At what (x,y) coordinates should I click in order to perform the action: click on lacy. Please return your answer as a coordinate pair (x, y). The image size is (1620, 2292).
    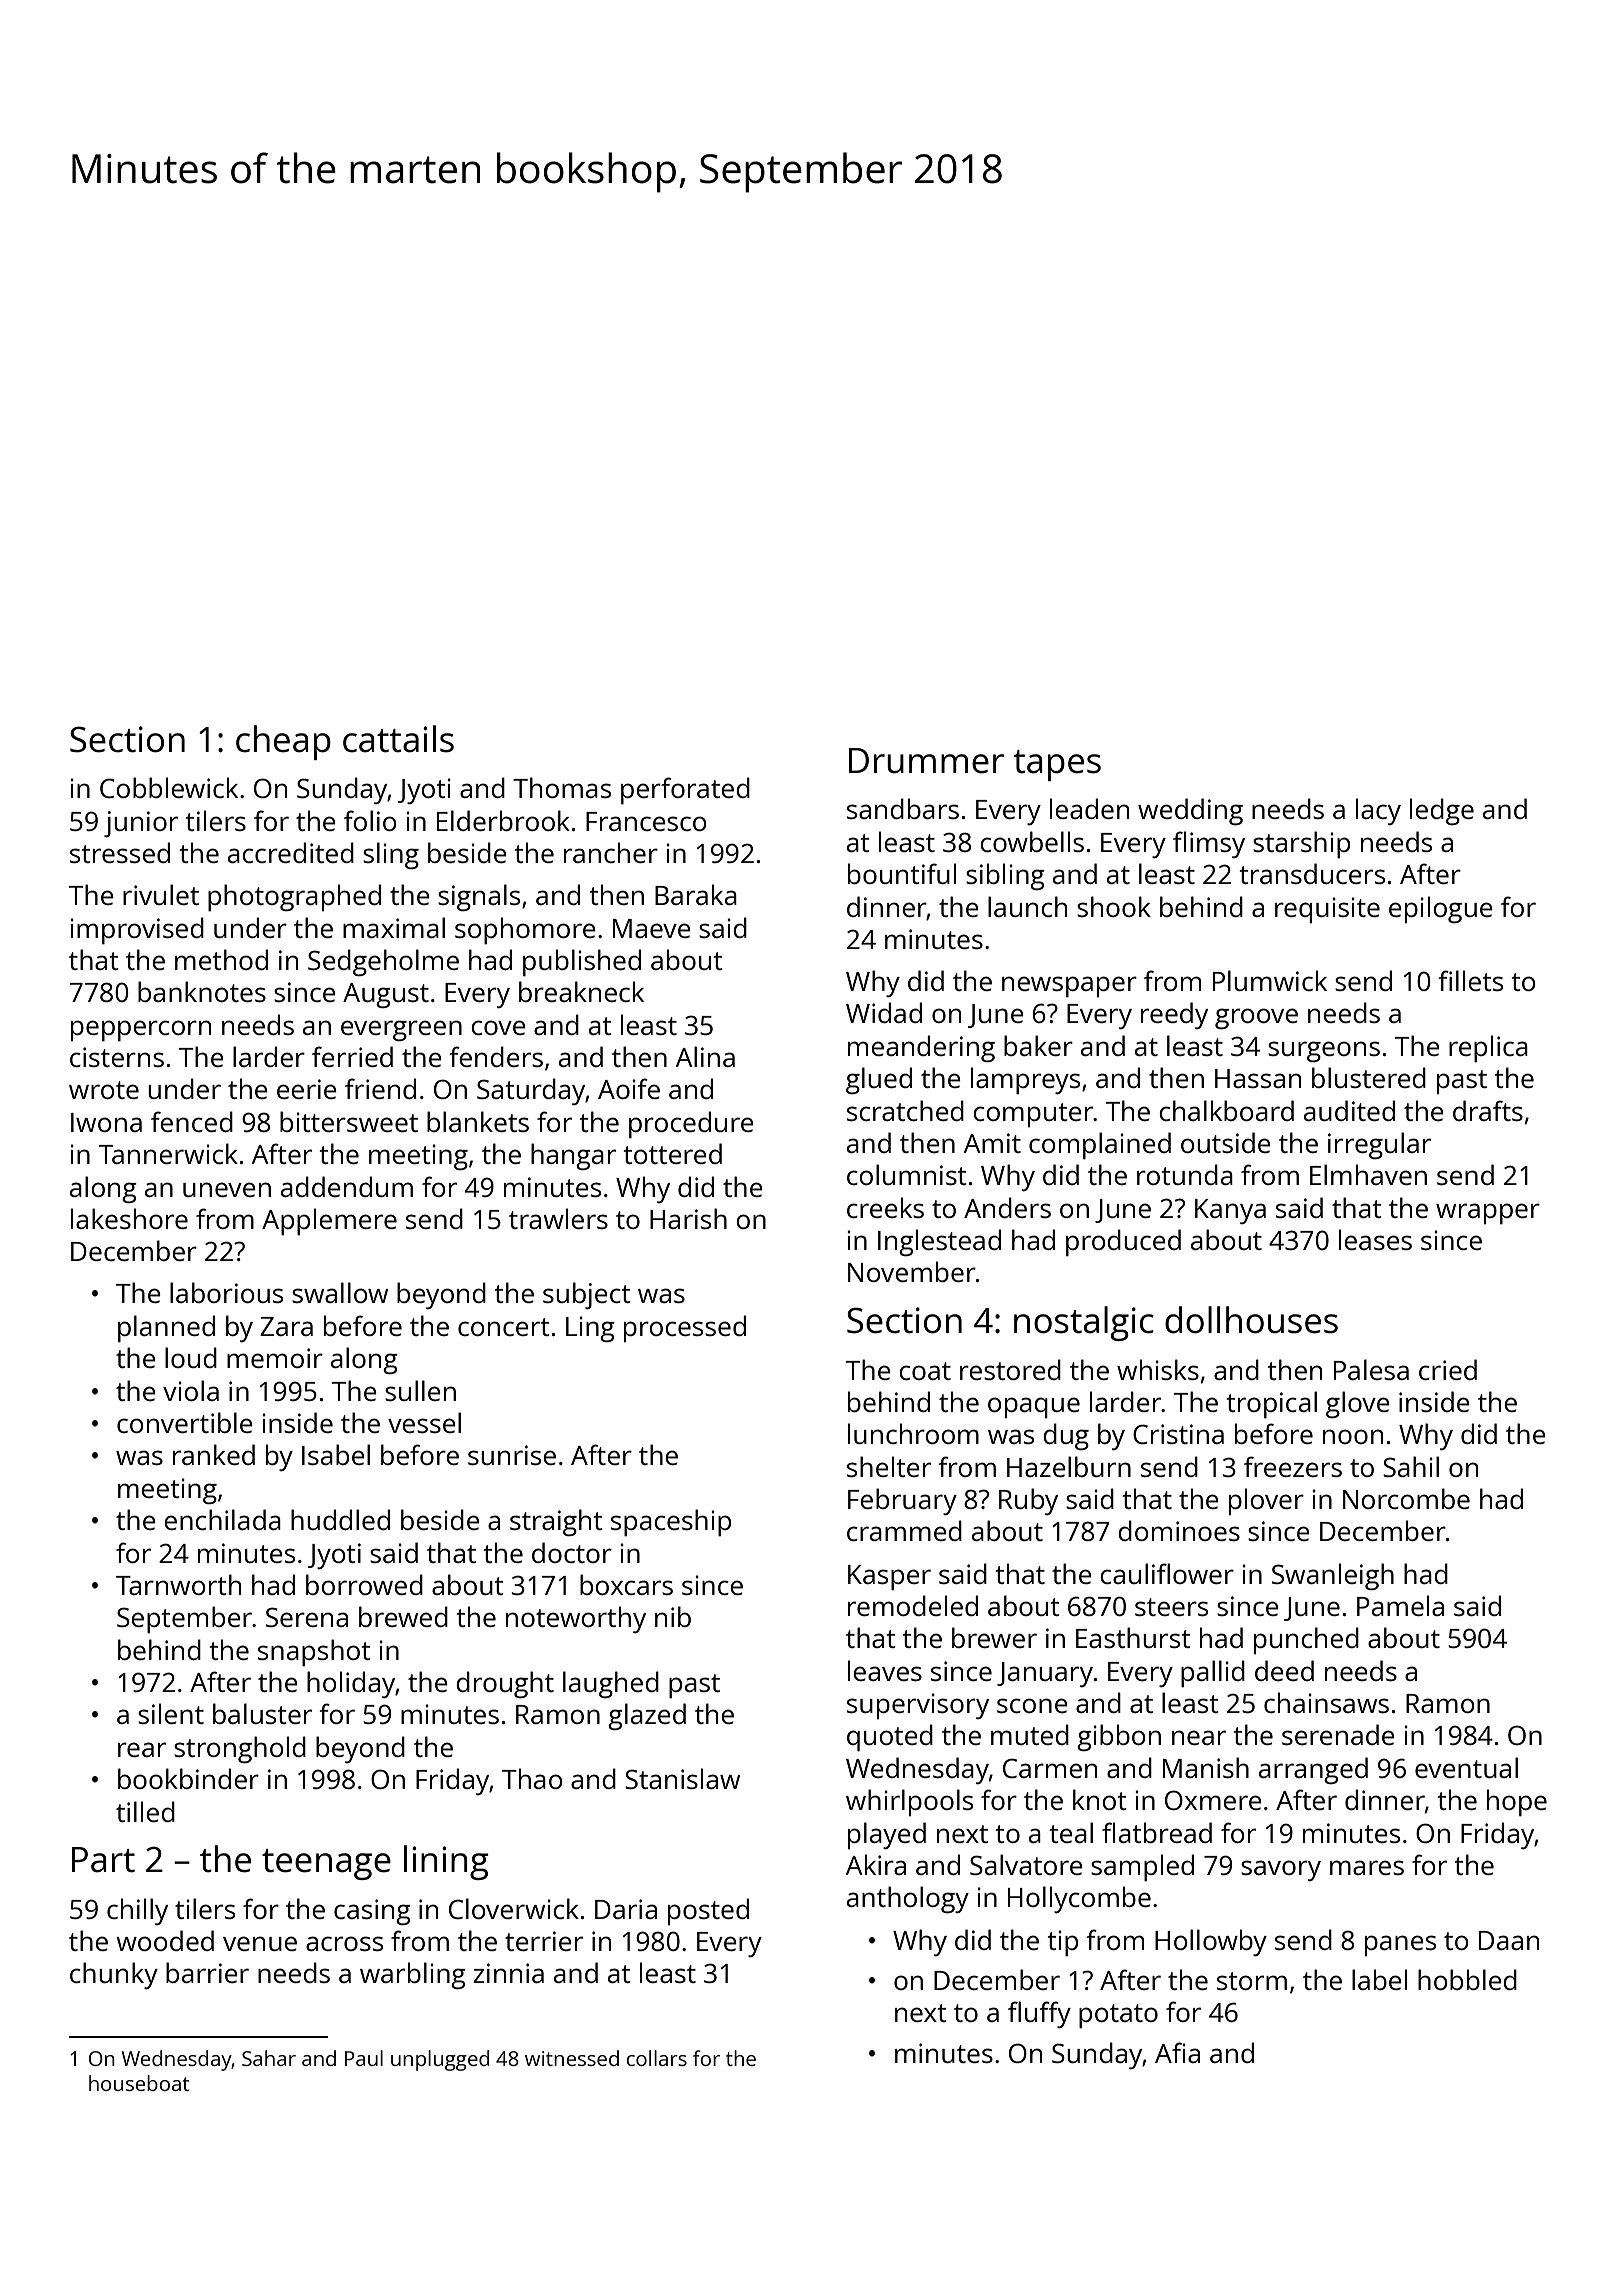
    Looking at the image, I should click on (1378, 811).
